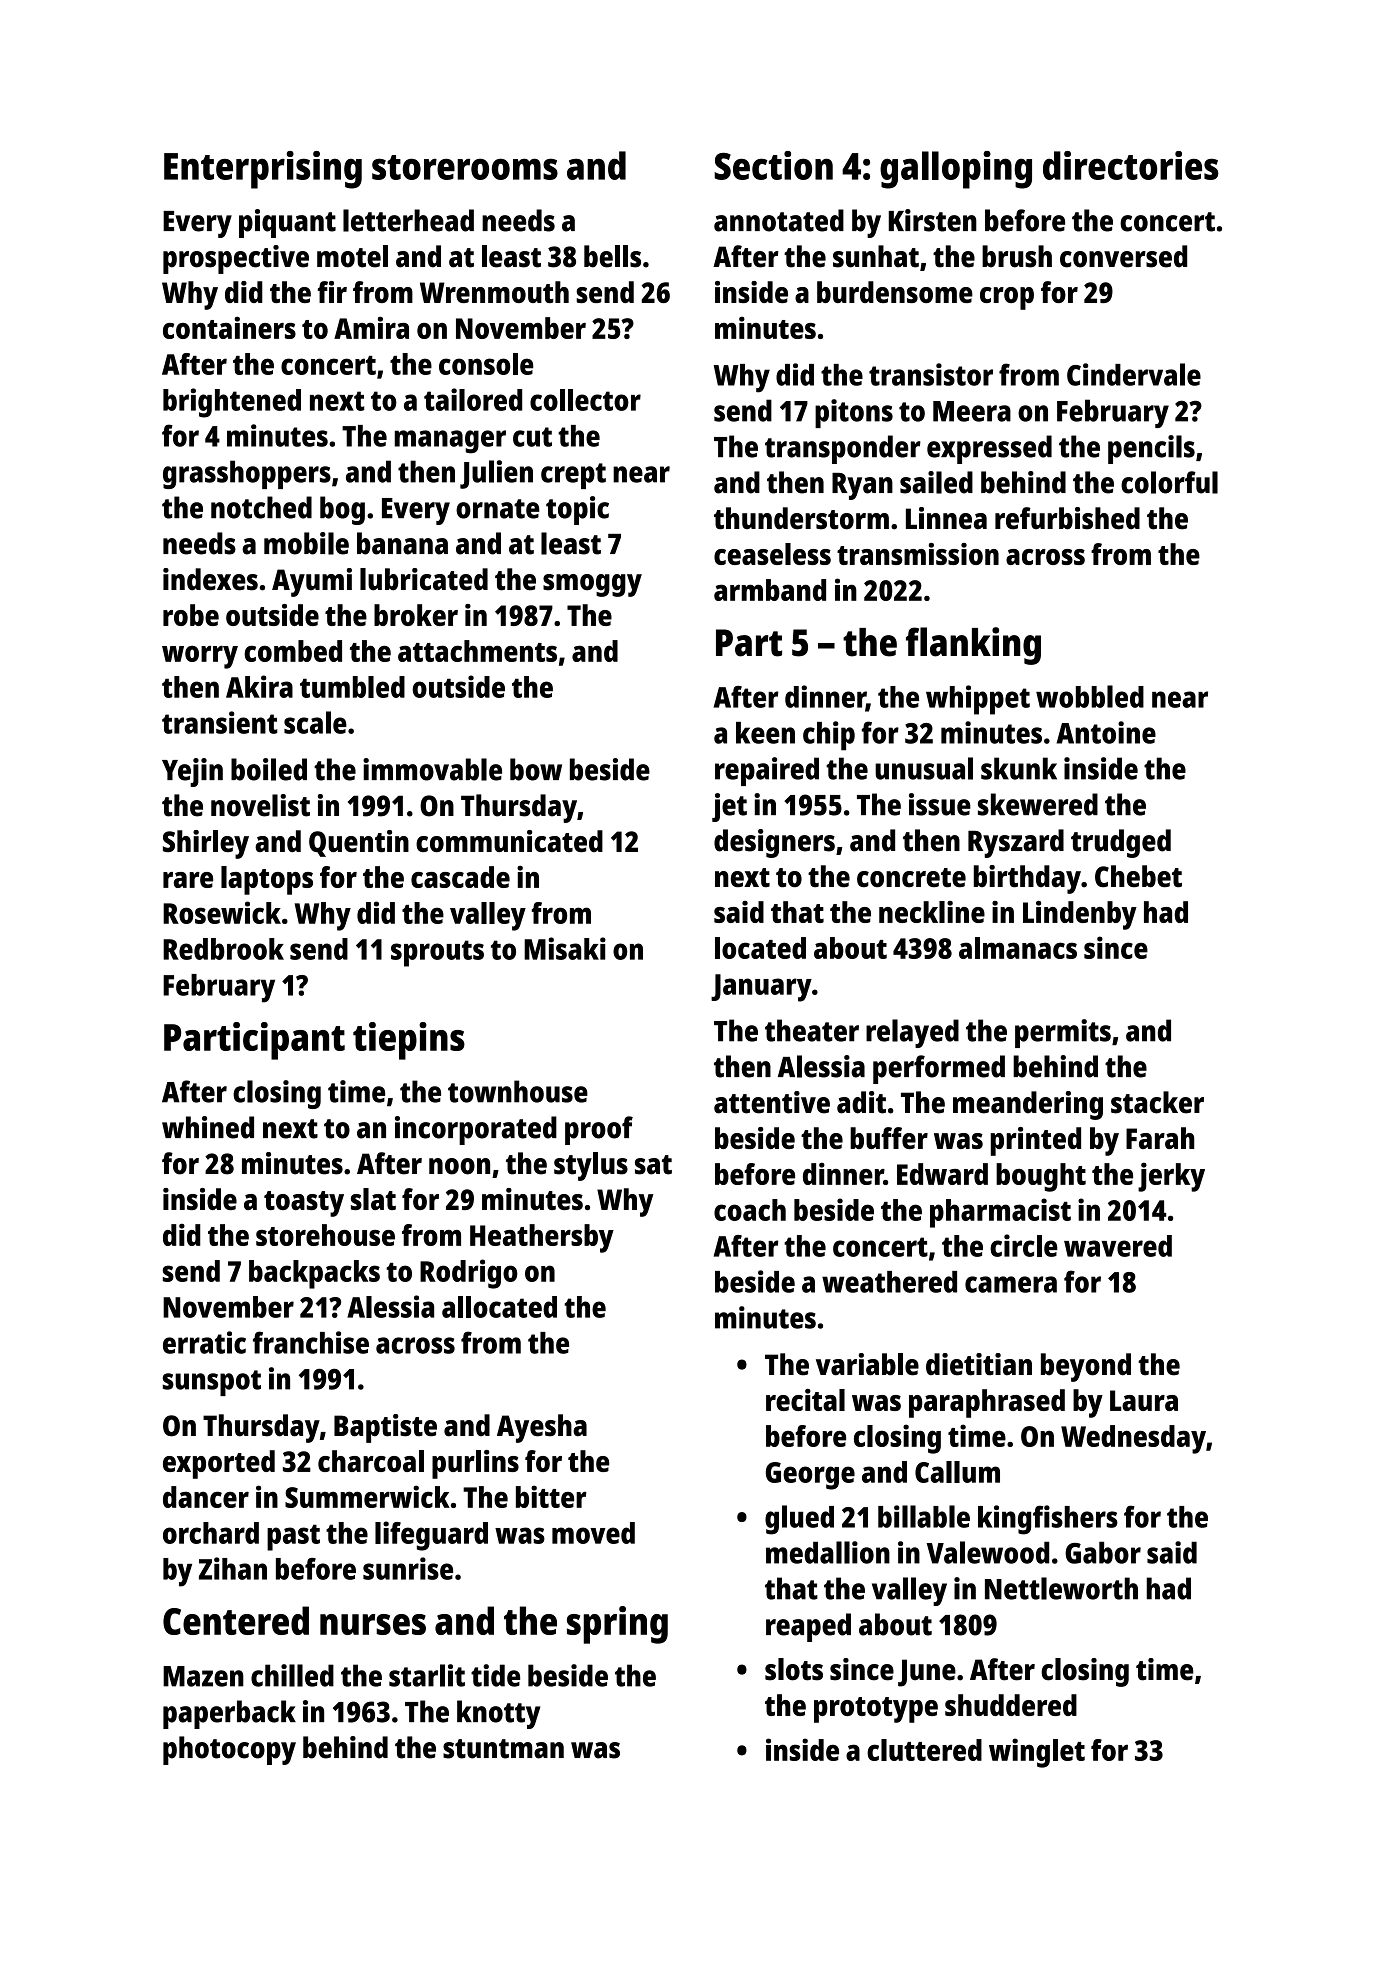  What do you see at coordinates (223, 949) in the image?
I see `Redbrook` at bounding box center [223, 949].
